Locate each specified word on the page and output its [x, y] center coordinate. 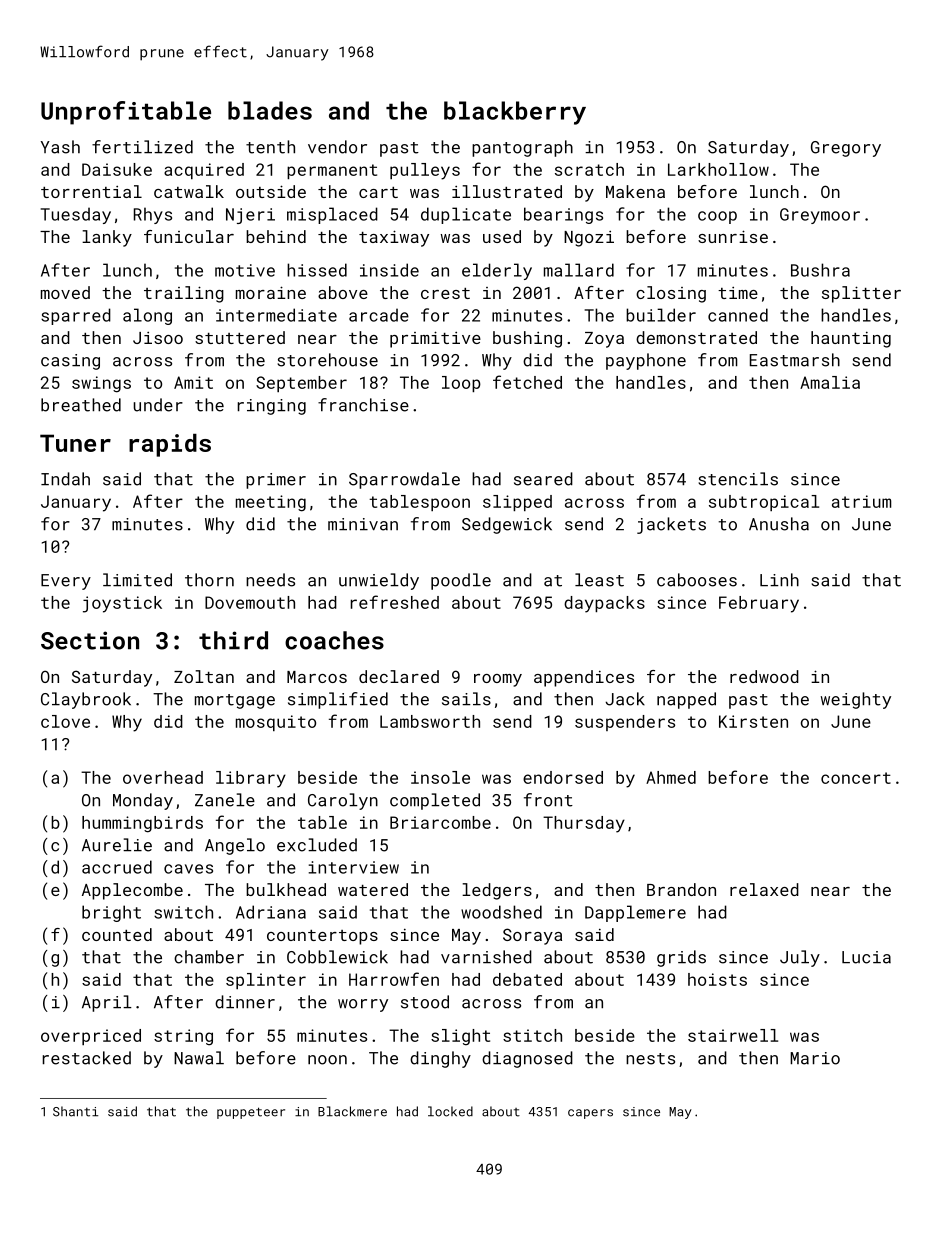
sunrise [733, 236]
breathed [81, 405]
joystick [122, 604]
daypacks [604, 604]
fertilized [142, 147]
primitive [435, 339]
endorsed [563, 777]
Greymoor [820, 216]
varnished [486, 957]
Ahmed [671, 777]
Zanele [225, 800]
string [183, 1037]
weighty [856, 700]
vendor [337, 147]
